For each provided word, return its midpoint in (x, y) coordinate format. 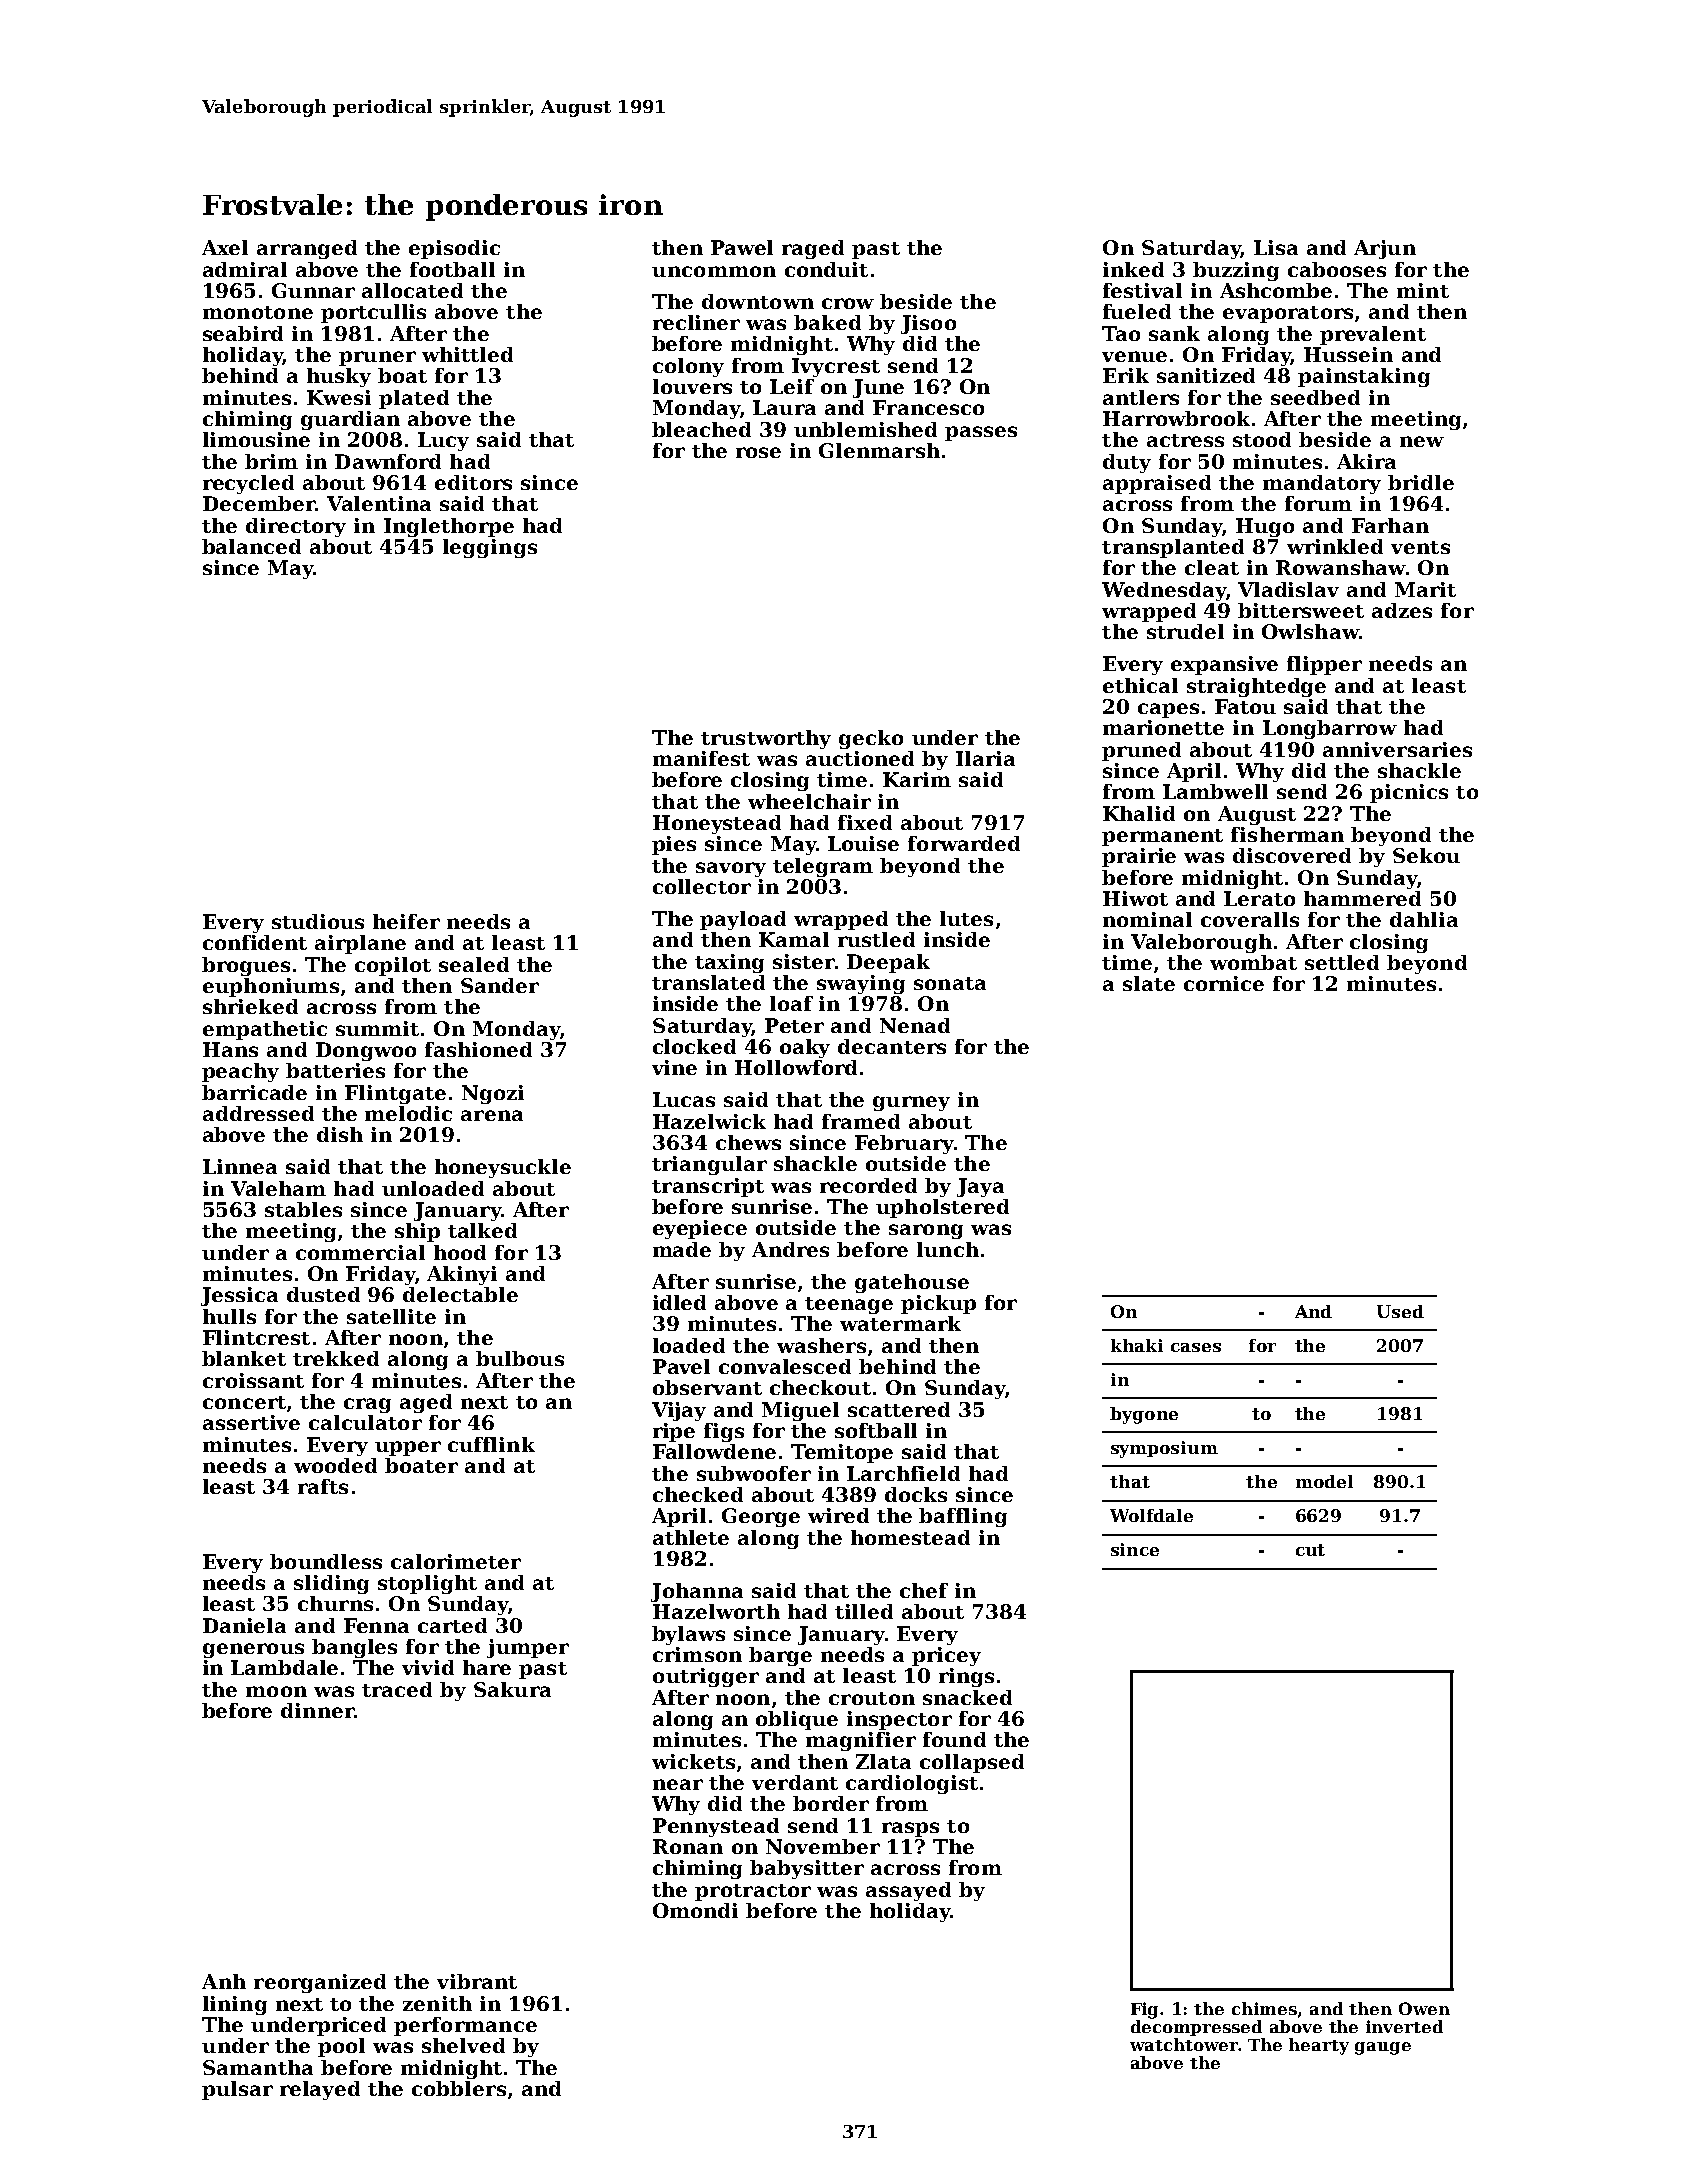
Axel (225, 247)
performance (465, 2026)
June (878, 388)
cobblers (459, 2088)
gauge (1383, 2048)
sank (1174, 333)
